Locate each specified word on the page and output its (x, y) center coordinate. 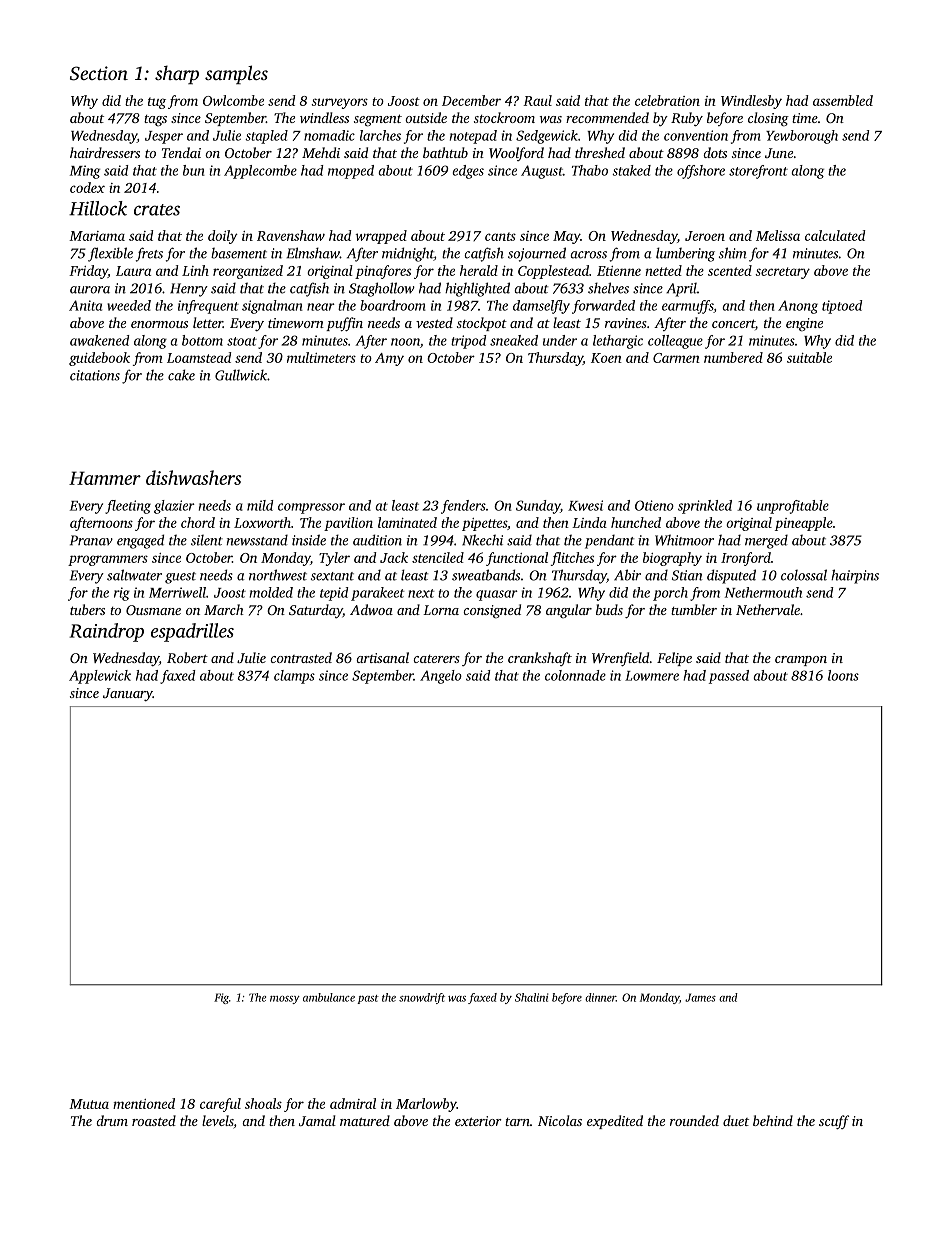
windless (324, 117)
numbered (733, 357)
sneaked (514, 340)
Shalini (531, 997)
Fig (221, 998)
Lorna (441, 610)
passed (729, 677)
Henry (189, 290)
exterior (478, 1121)
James (700, 997)
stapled (266, 137)
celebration (667, 100)
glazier (174, 507)
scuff (834, 1122)
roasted (154, 1120)
